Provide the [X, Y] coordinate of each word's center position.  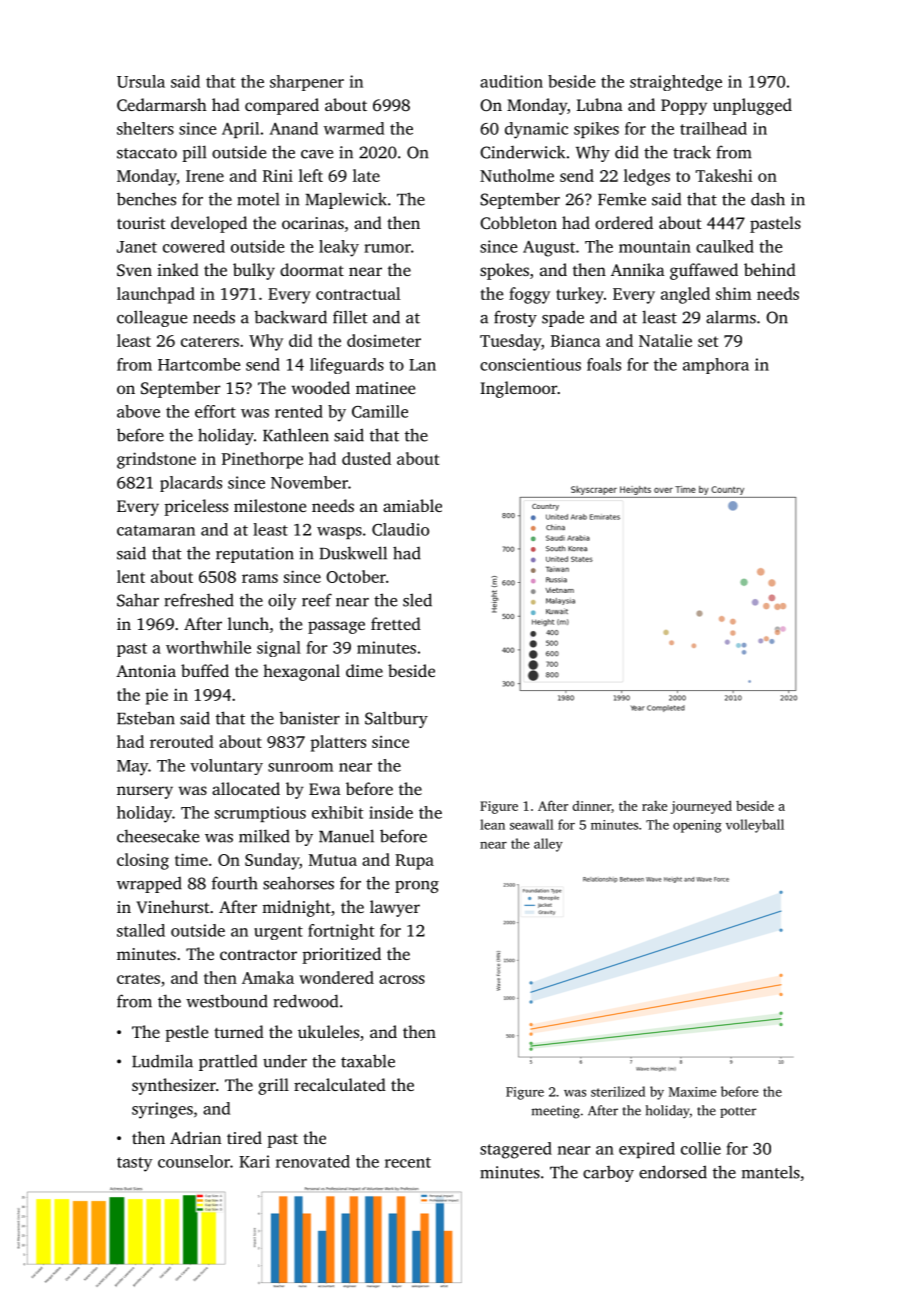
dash [768, 199]
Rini [278, 175]
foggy [529, 295]
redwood [305, 1001]
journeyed [701, 807]
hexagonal [301, 672]
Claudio [400, 529]
